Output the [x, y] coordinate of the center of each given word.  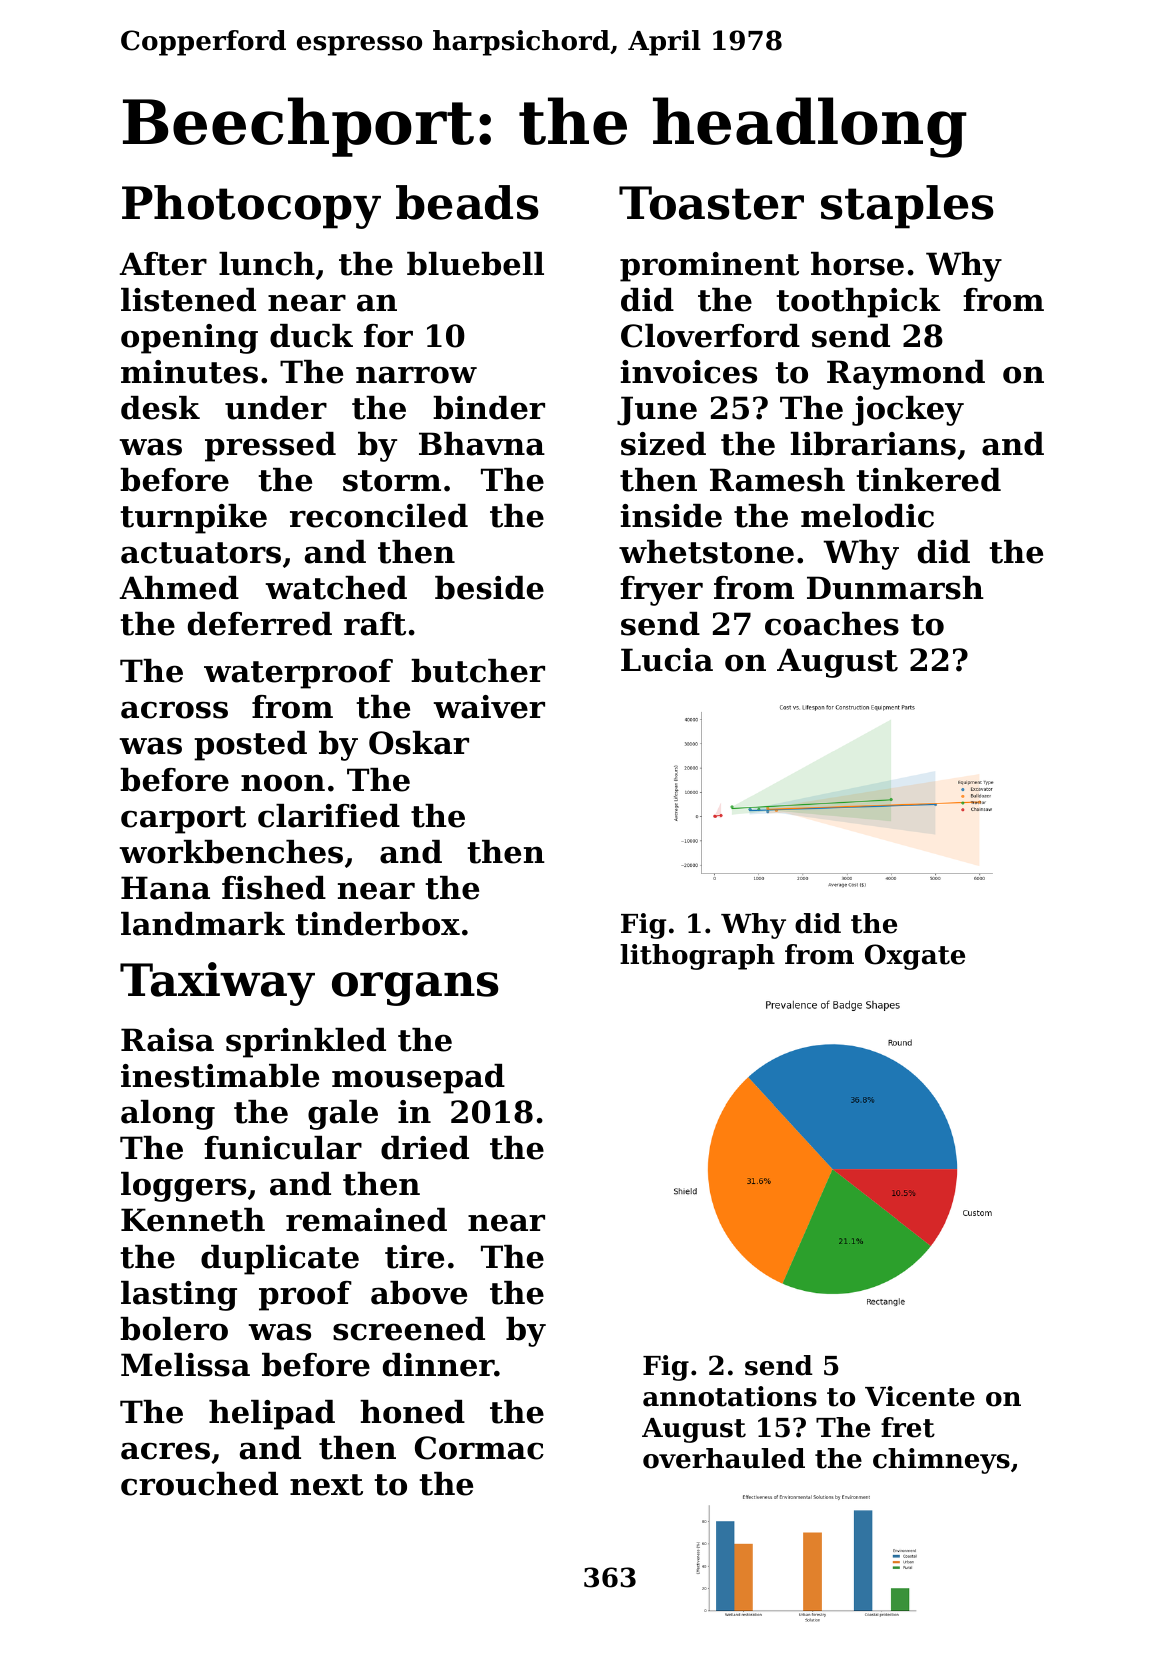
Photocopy [251, 207]
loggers [183, 1187]
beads [467, 202]
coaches [832, 624]
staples [907, 207]
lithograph [697, 957]
